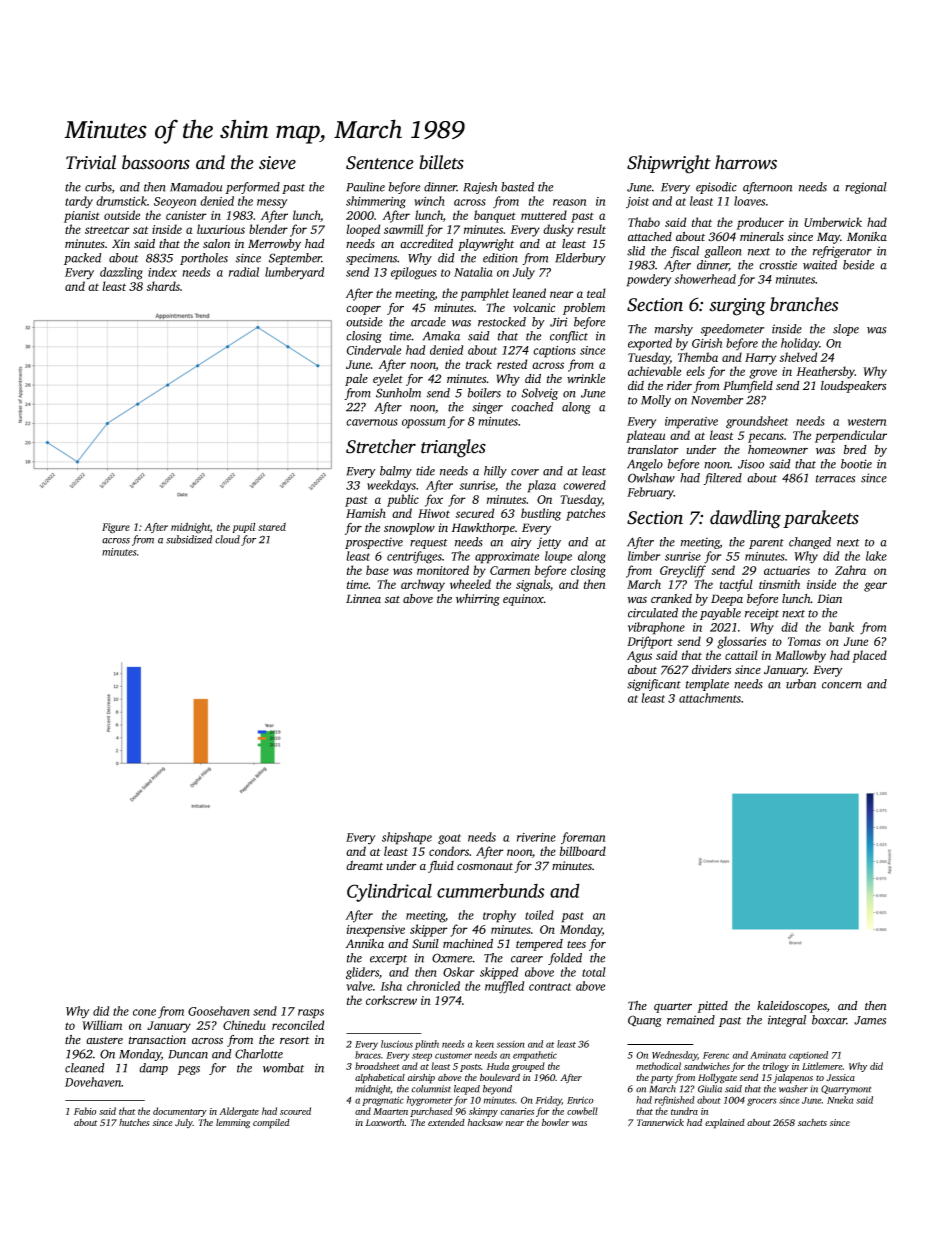 The width and height of the document is (952, 1233). I want to click on Trivial, so click(91, 162).
